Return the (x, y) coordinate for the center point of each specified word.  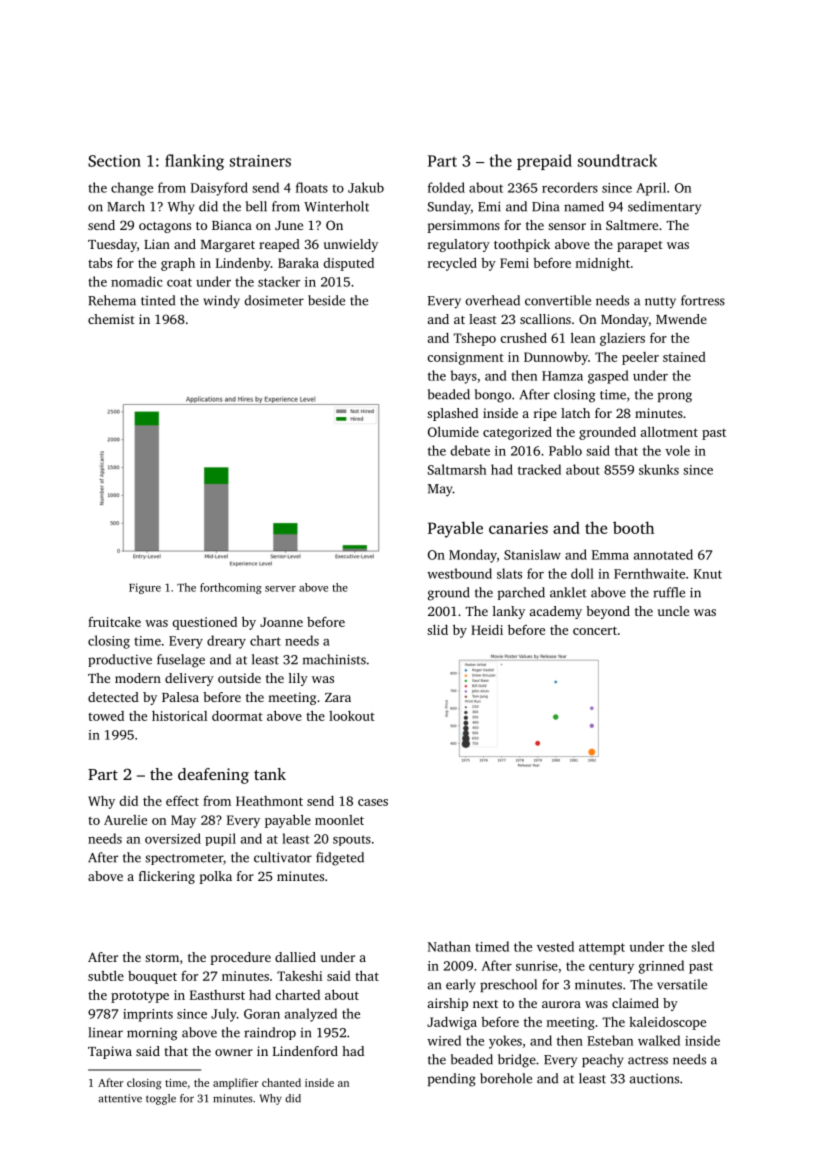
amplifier (235, 1083)
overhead (493, 300)
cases (373, 802)
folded (446, 187)
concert (595, 630)
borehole (506, 1078)
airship (448, 1004)
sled (703, 946)
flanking (194, 162)
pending (452, 1080)
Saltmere (632, 225)
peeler (640, 358)
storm (162, 958)
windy (221, 302)
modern (138, 678)
